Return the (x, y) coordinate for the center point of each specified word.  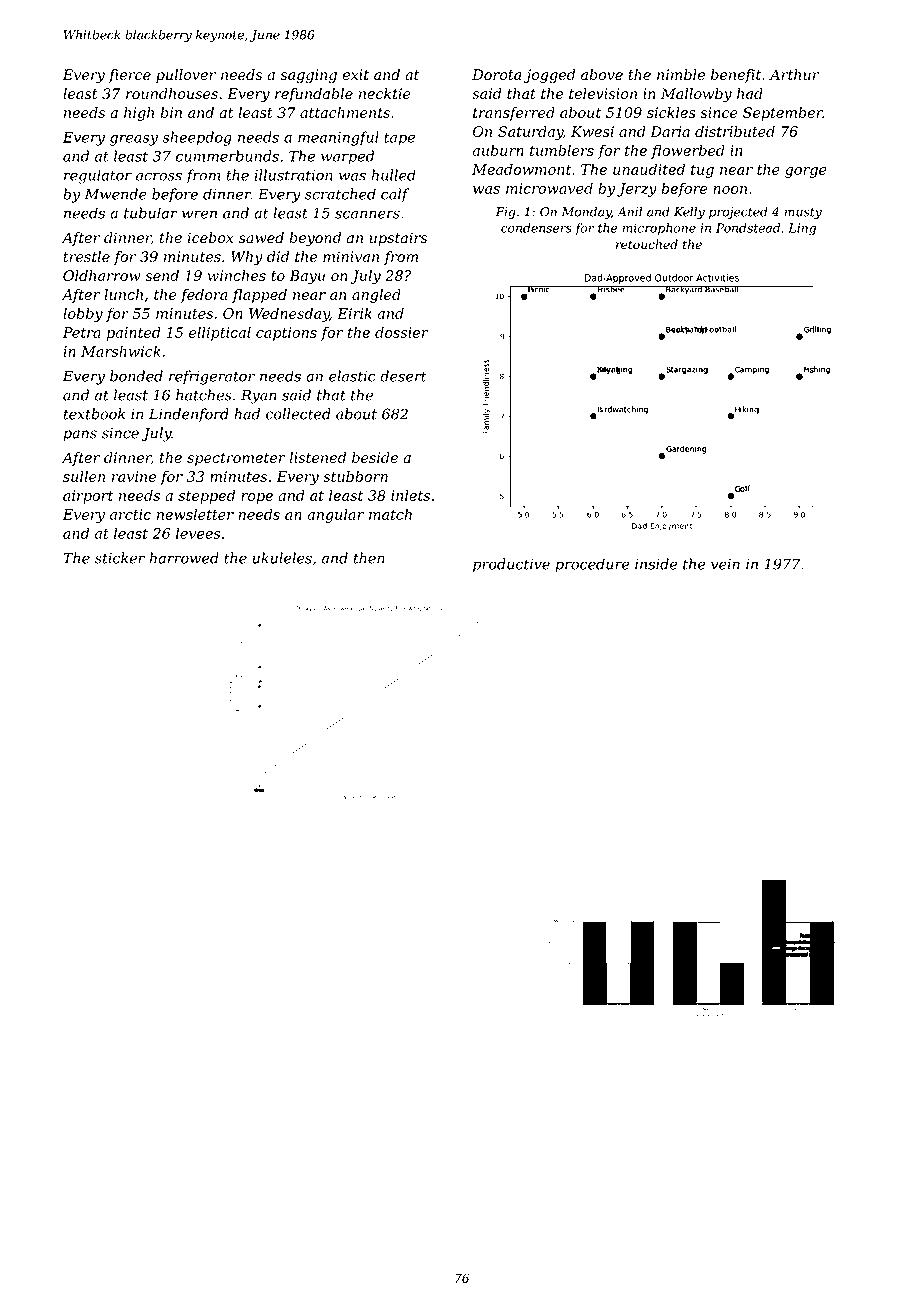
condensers (536, 228)
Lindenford (189, 415)
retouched (647, 244)
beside (375, 457)
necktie (385, 93)
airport (88, 497)
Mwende (116, 194)
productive (511, 565)
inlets (410, 495)
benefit (736, 76)
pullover (186, 76)
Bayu (307, 277)
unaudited (649, 169)
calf (395, 195)
